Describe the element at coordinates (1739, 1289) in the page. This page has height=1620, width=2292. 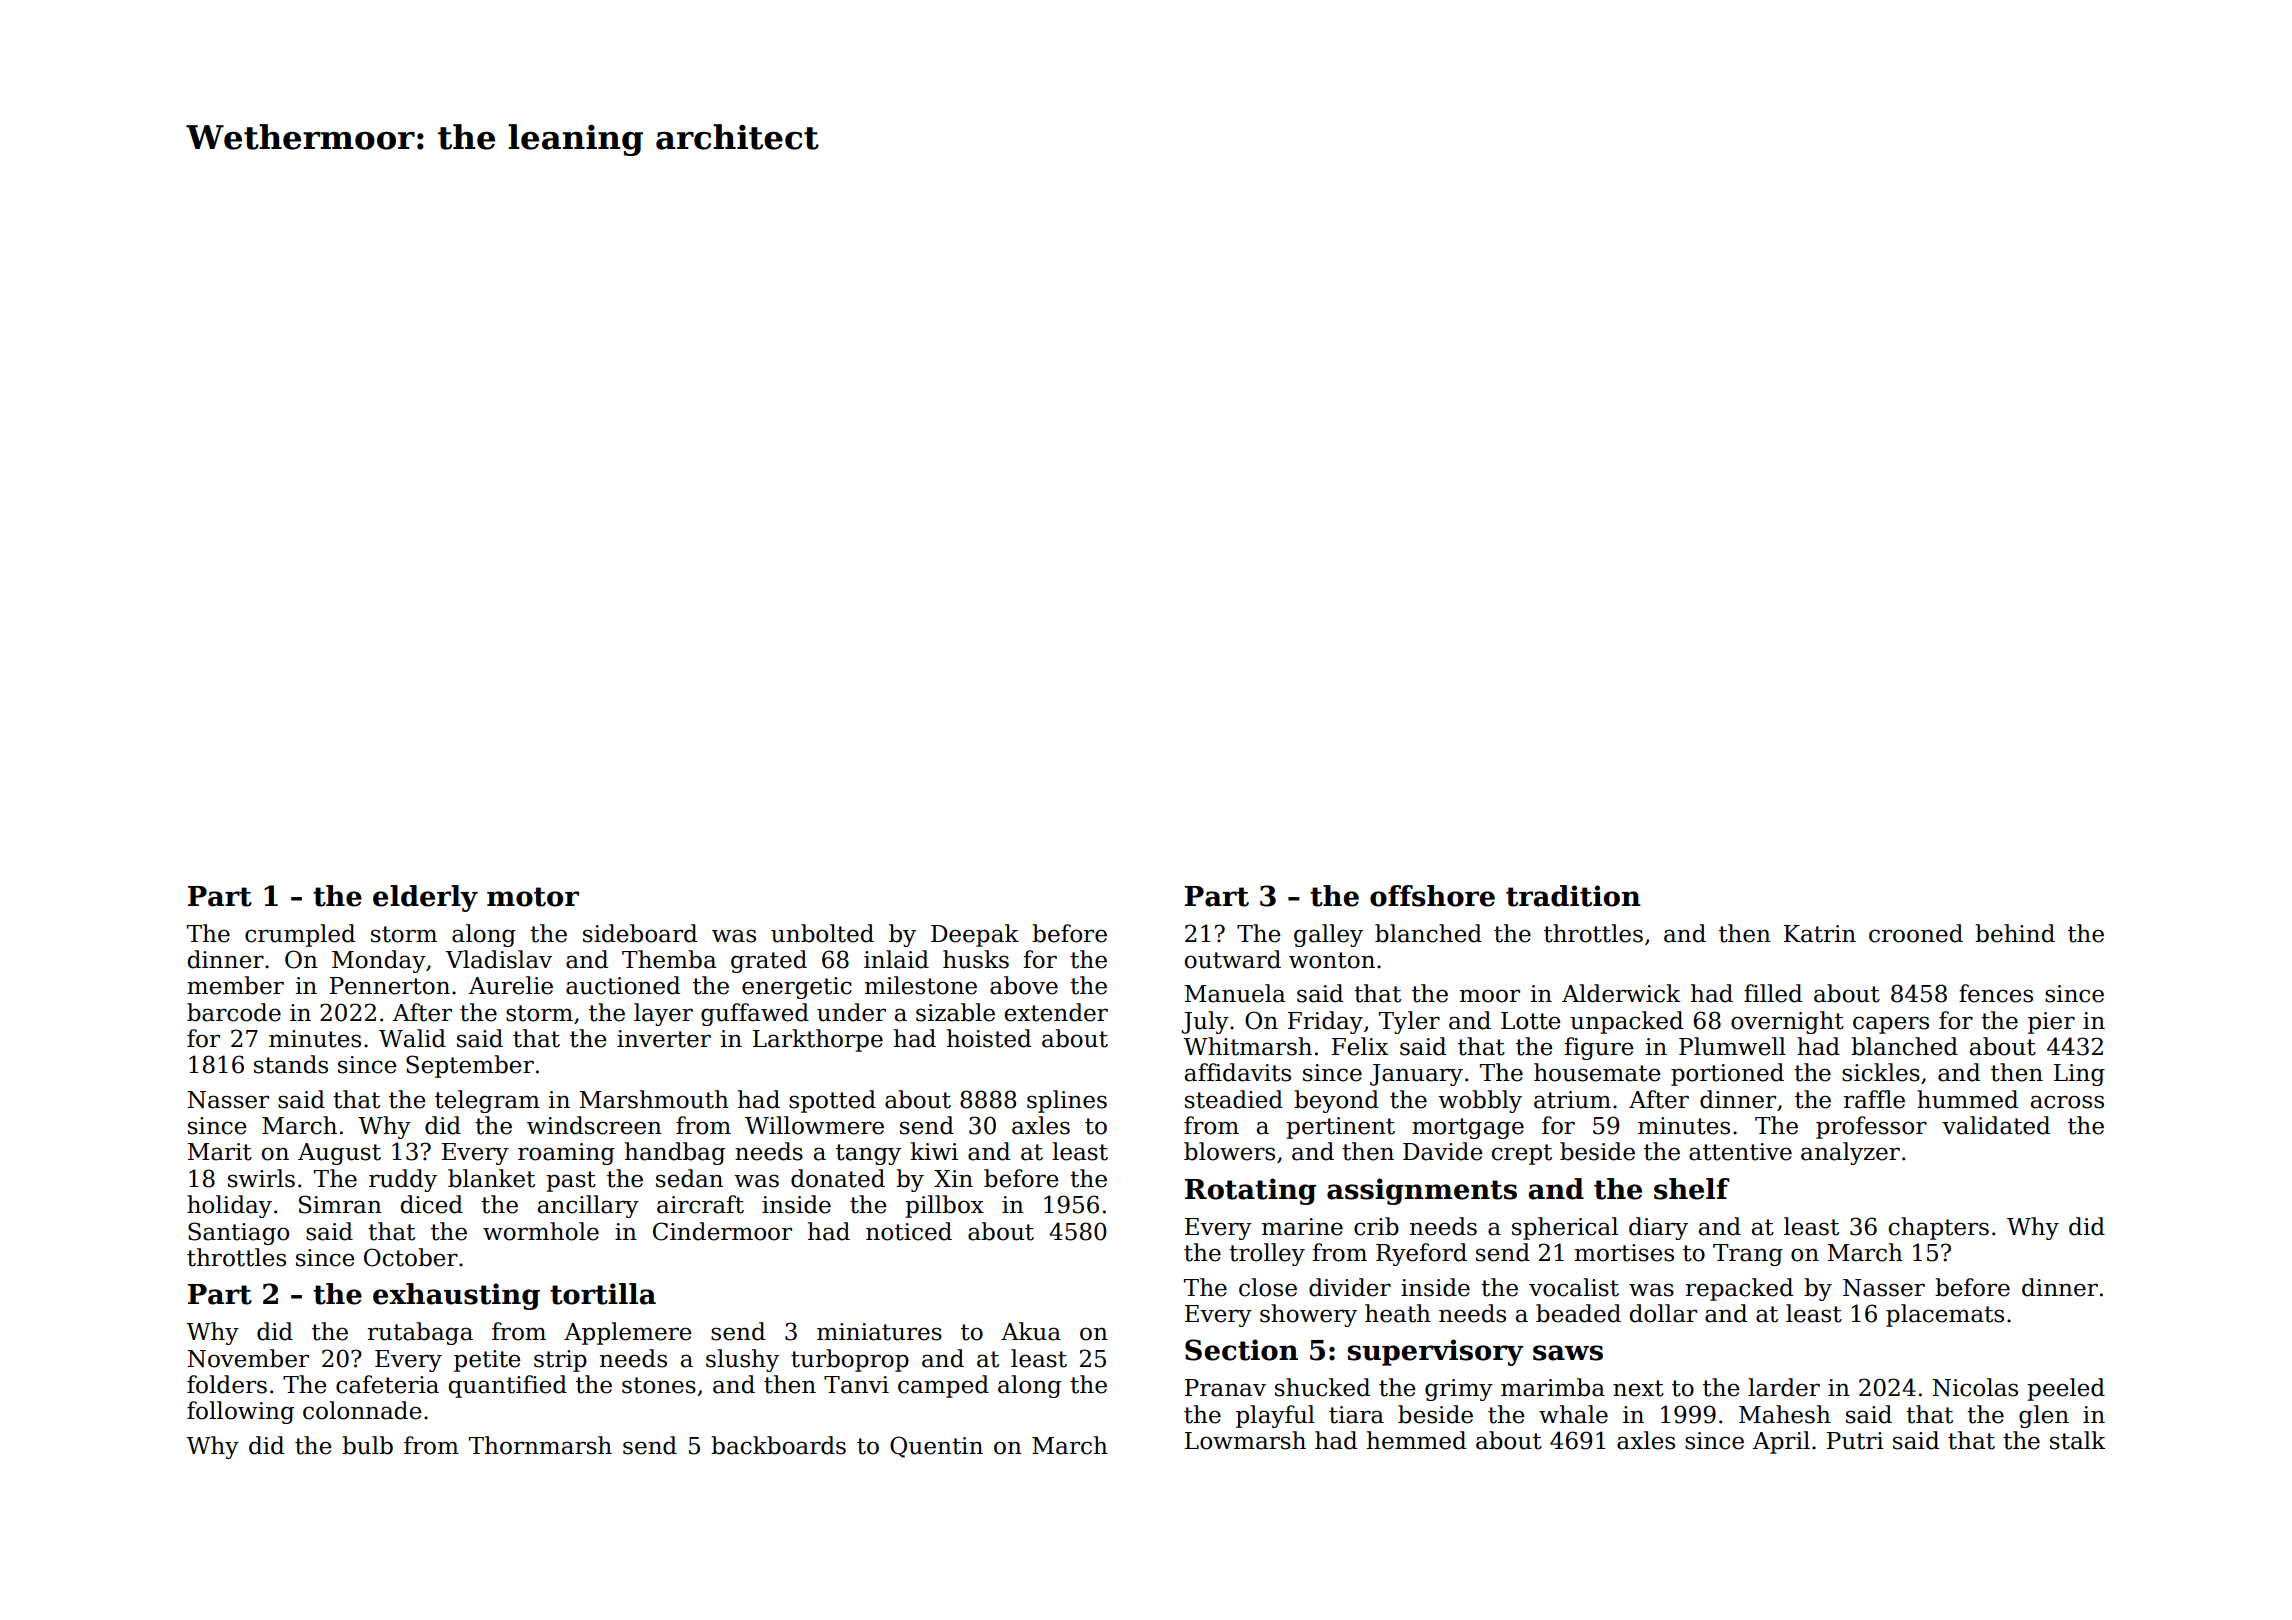
I see `repacked` at that location.
